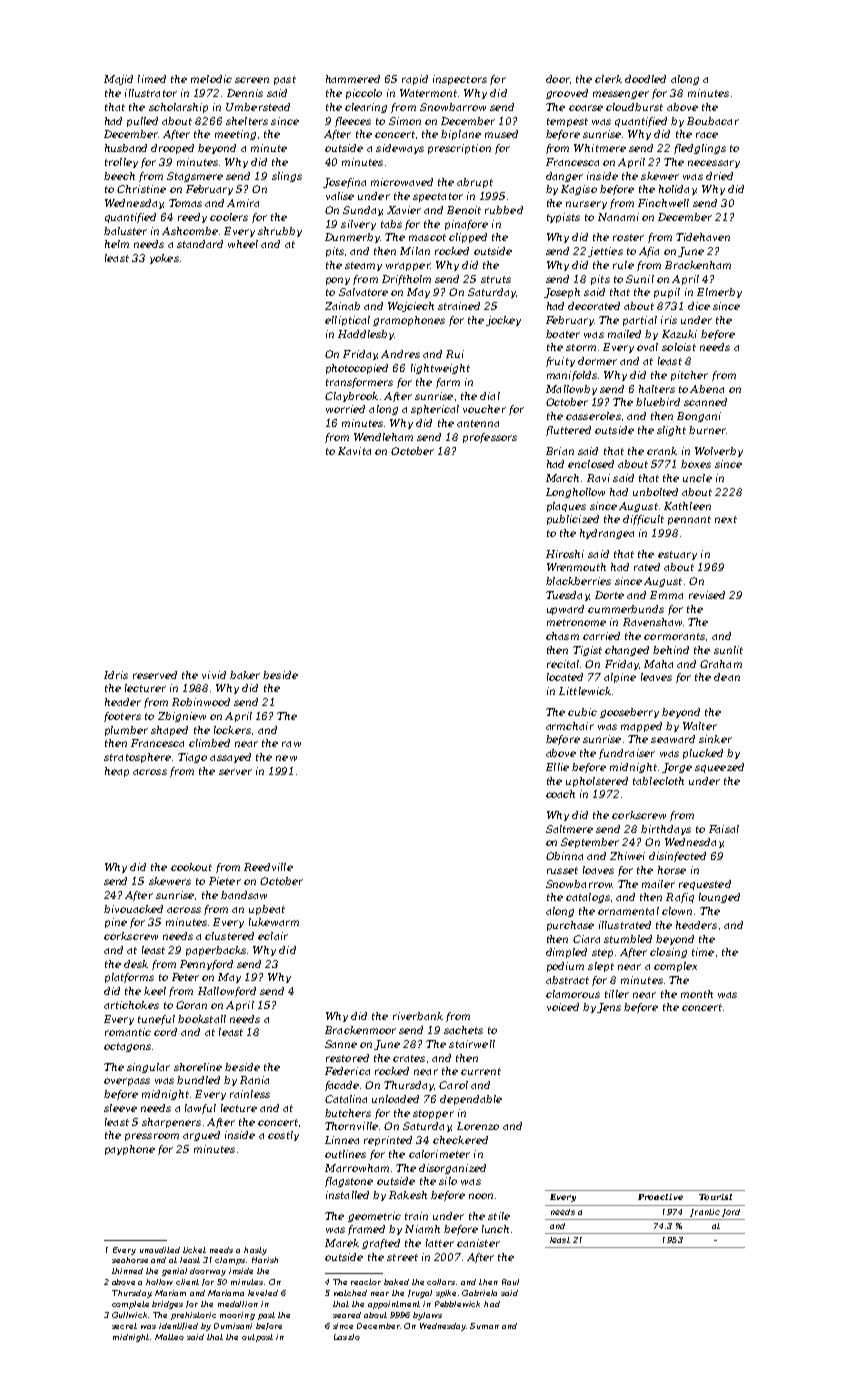  I want to click on doodled, so click(645, 79).
